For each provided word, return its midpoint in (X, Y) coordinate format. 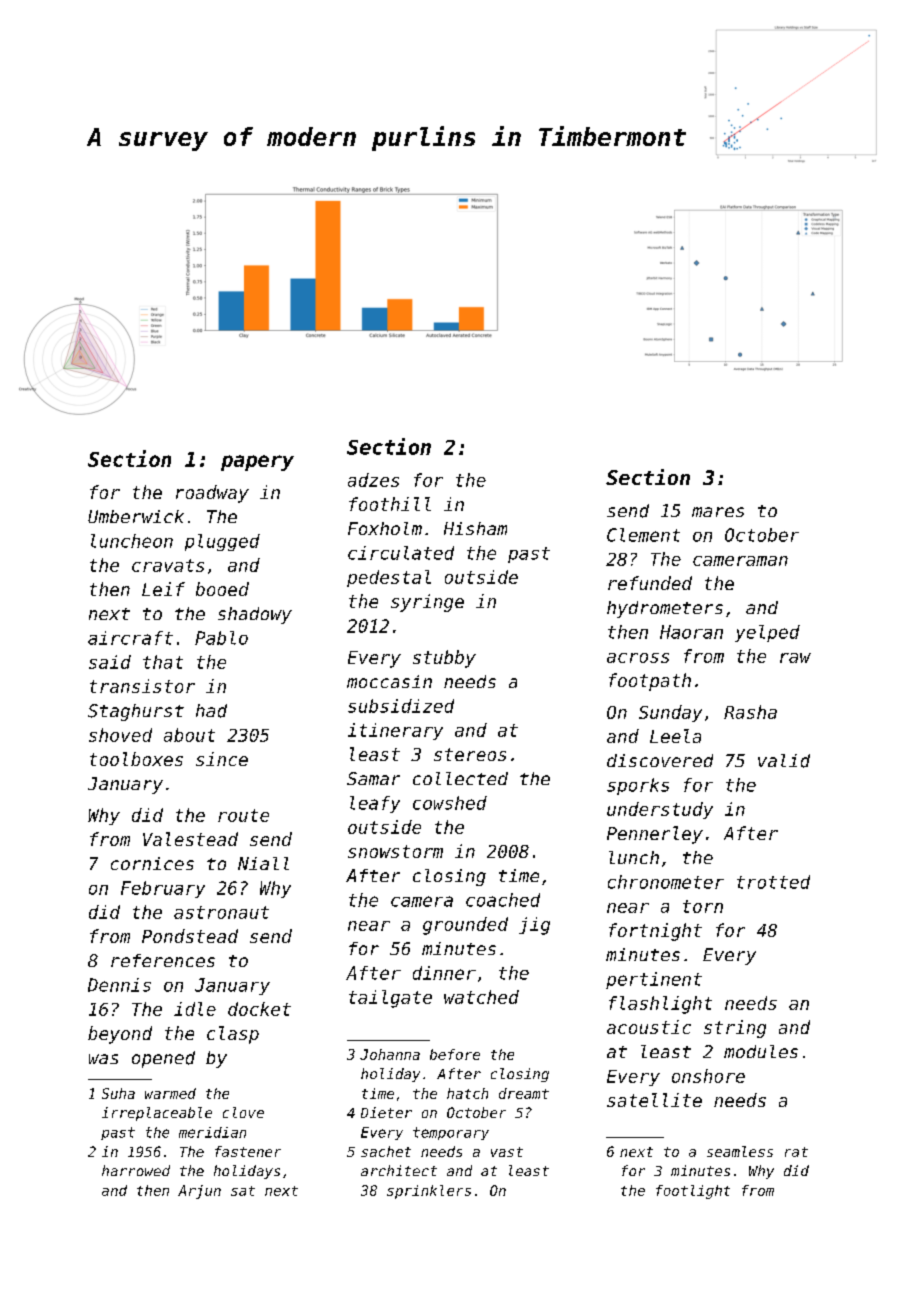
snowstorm (395, 851)
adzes (373, 480)
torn (703, 906)
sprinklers (429, 1192)
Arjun (199, 1192)
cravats (168, 565)
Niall (263, 863)
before (455, 1054)
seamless (740, 1151)
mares (718, 512)
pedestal (389, 578)
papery (257, 463)
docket (259, 1009)
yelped (767, 633)
